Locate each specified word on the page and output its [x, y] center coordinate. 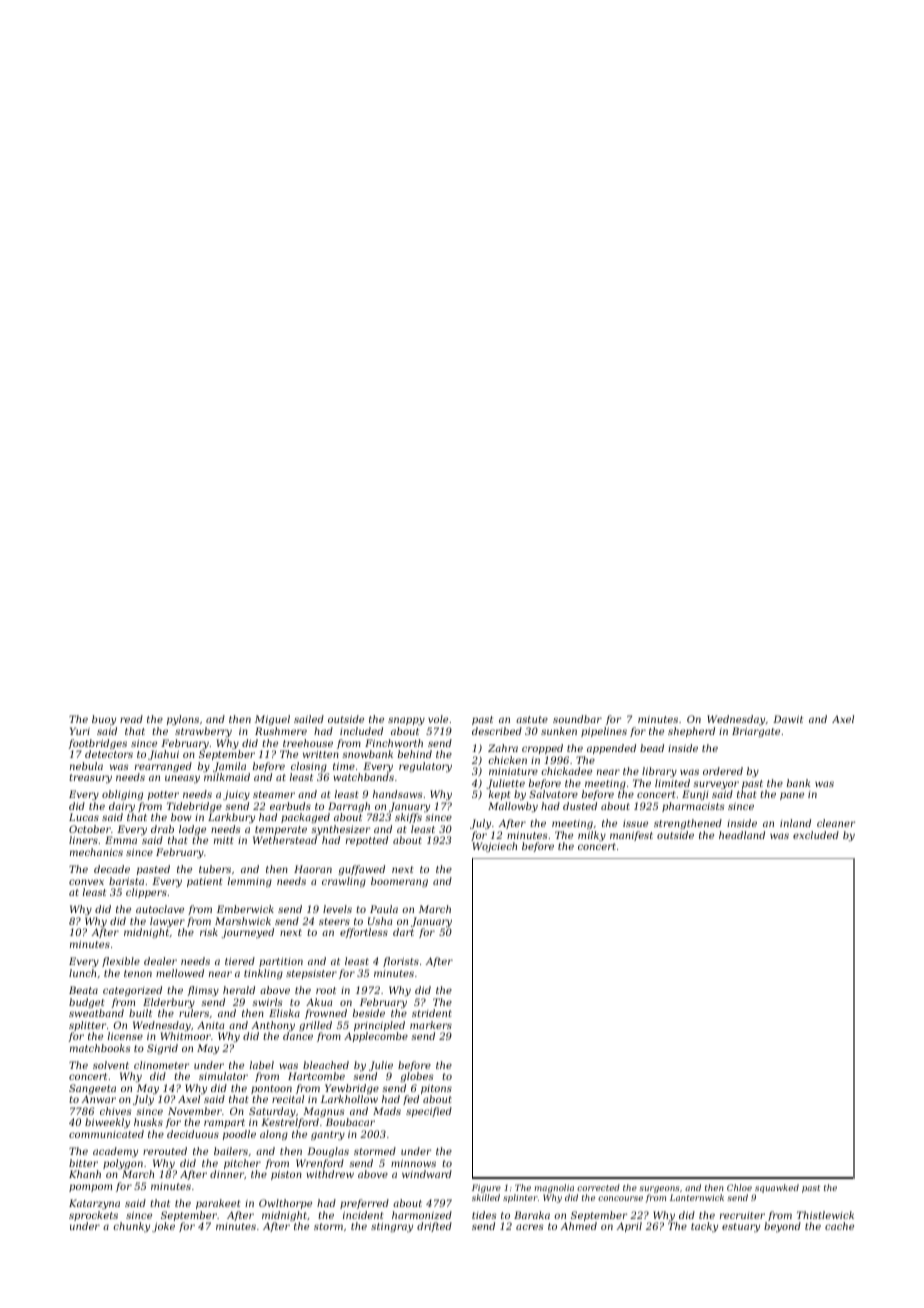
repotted [367, 841]
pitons [436, 1089]
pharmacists [693, 807]
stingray [392, 1227]
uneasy [182, 779]
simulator [223, 1076]
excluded [816, 835]
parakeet [218, 1204]
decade [112, 869]
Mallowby [513, 807]
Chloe [739, 1187]
